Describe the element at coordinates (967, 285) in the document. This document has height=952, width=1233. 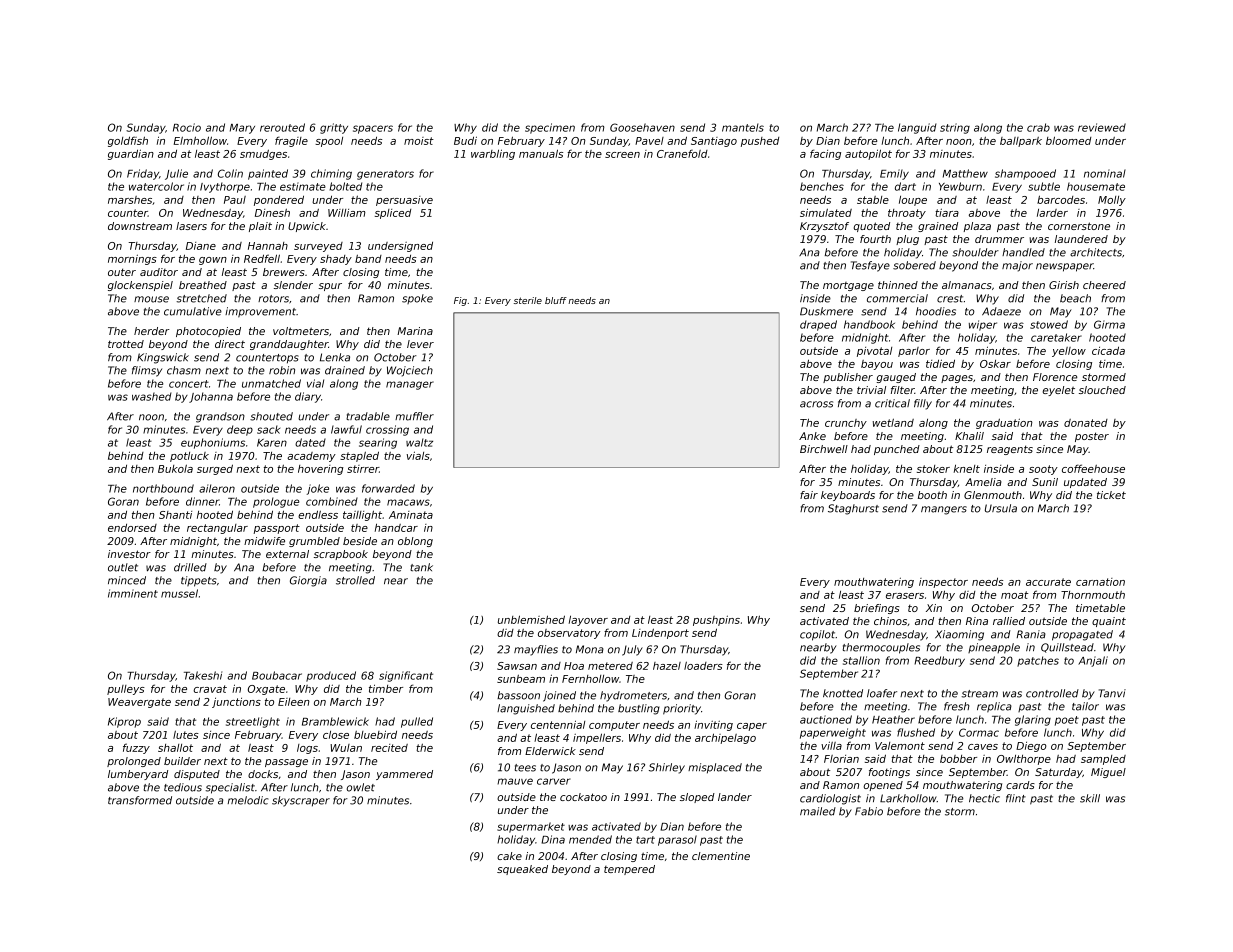
I see `almanacs` at that location.
